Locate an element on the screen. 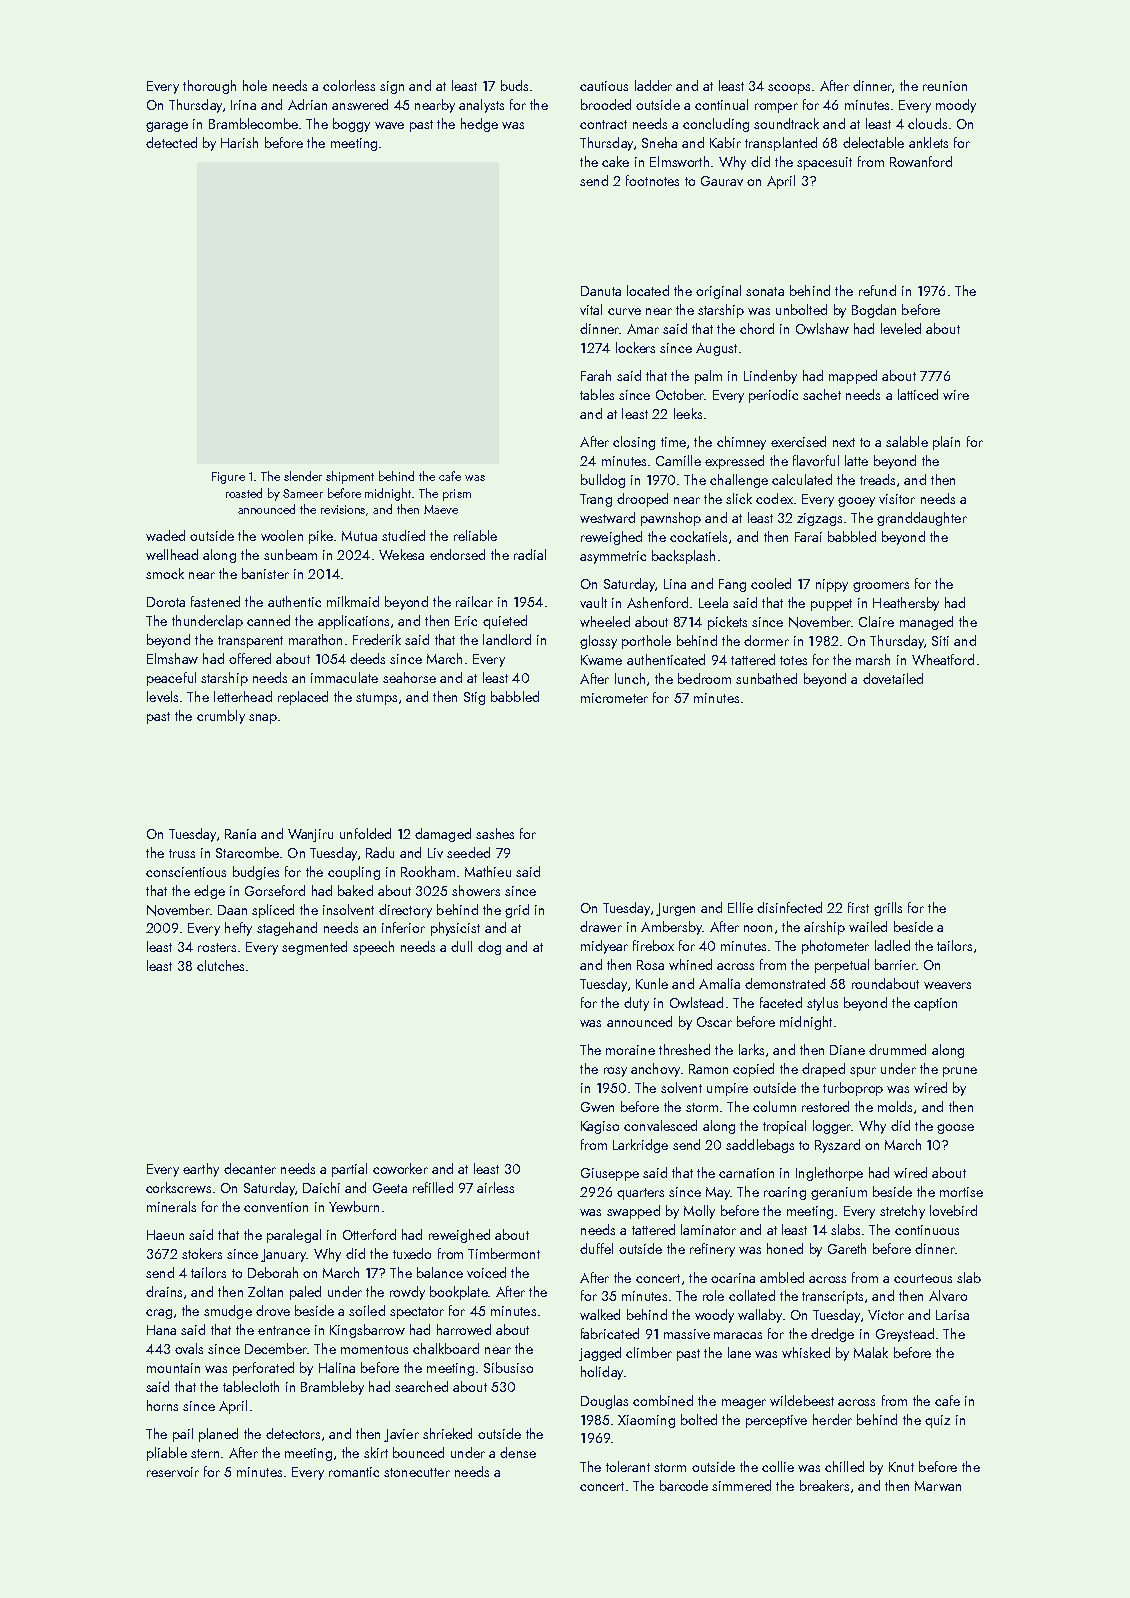 The width and height of the screenshot is (1130, 1598). crumbly is located at coordinates (221, 717).
